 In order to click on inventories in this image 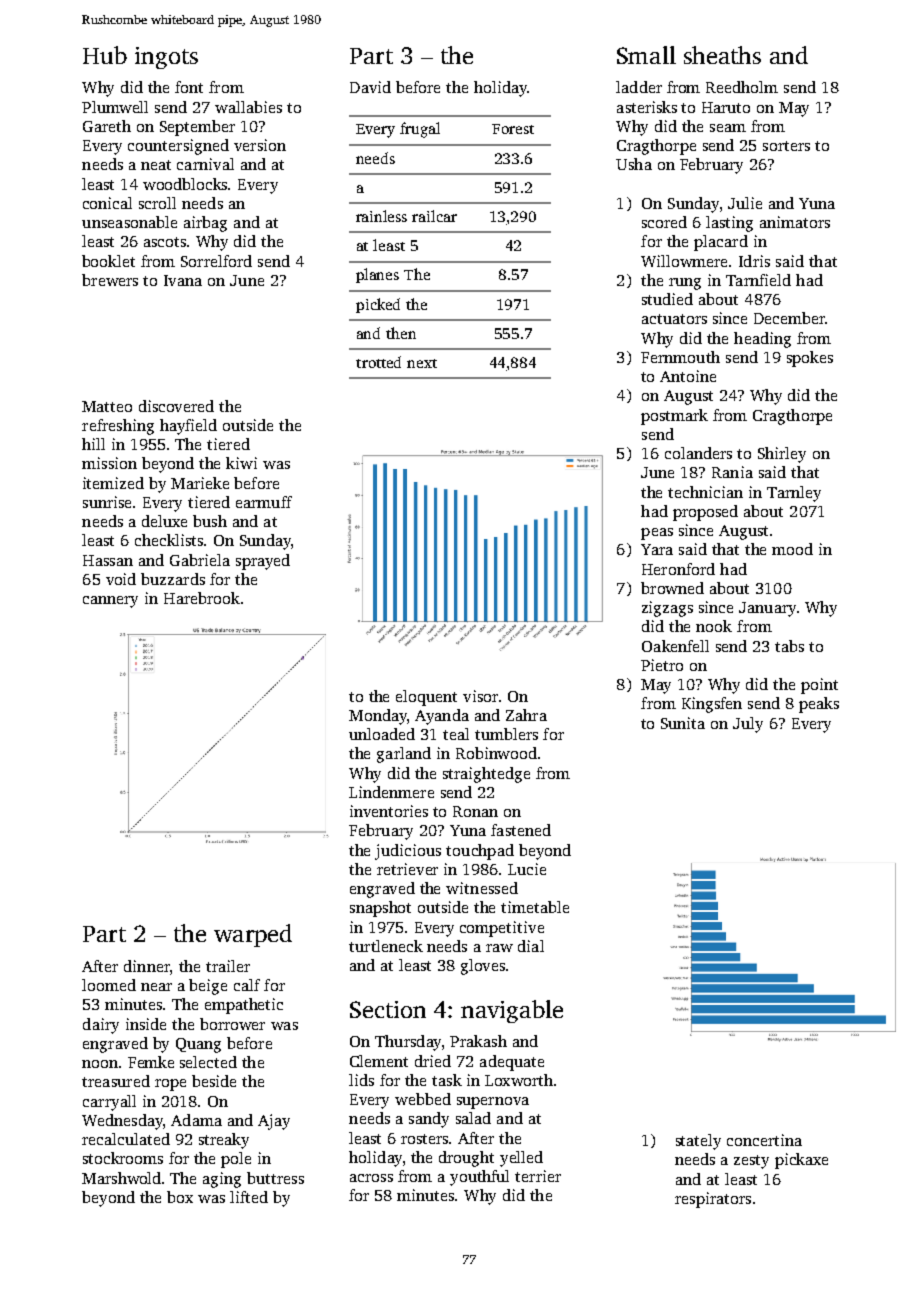, I will do `click(389, 811)`.
